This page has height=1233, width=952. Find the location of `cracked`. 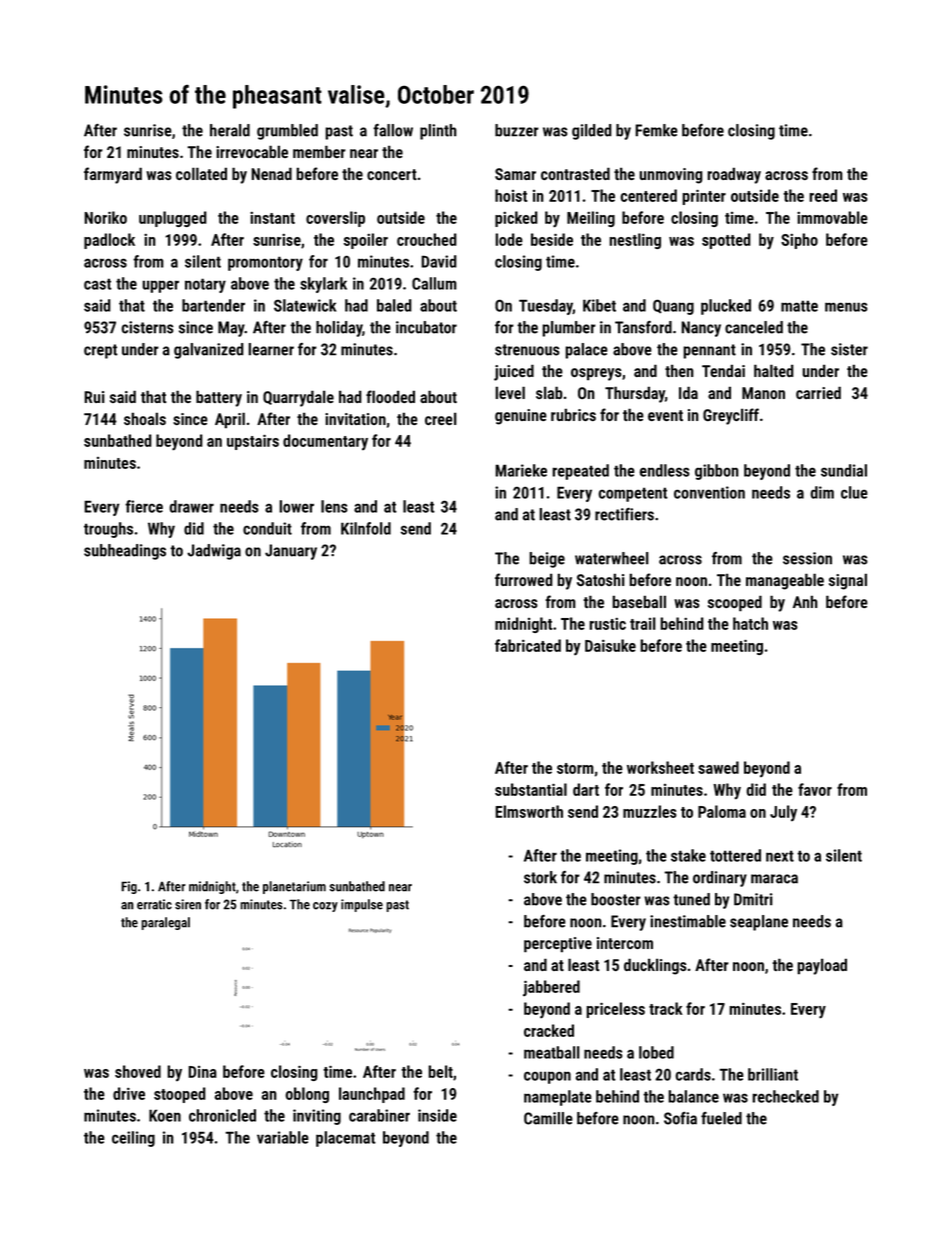

cracked is located at coordinates (549, 1030).
